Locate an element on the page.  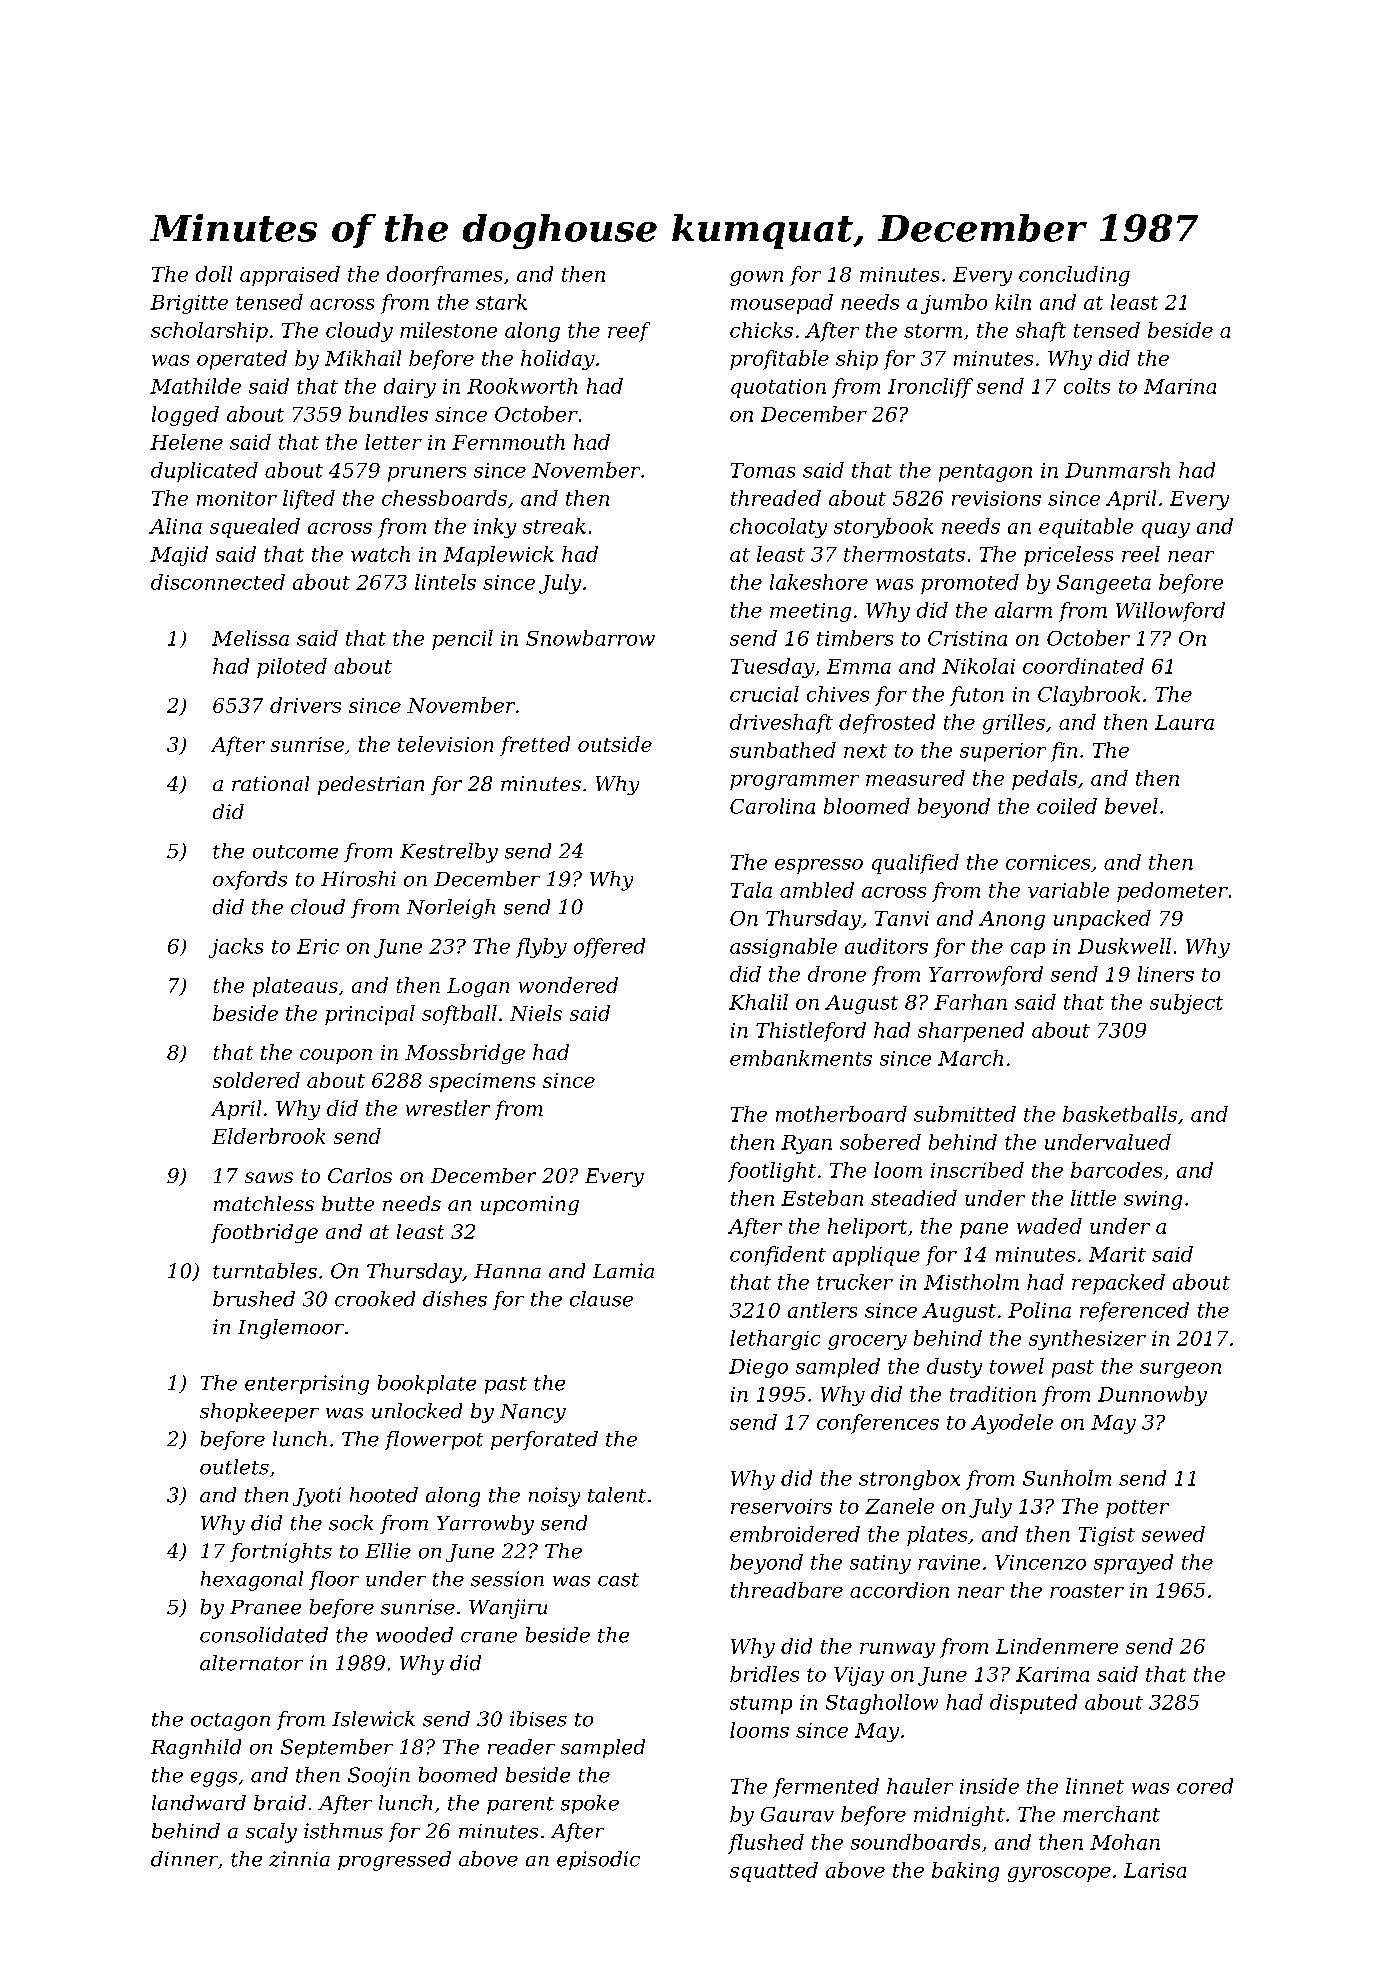
submitted is located at coordinates (965, 1114).
